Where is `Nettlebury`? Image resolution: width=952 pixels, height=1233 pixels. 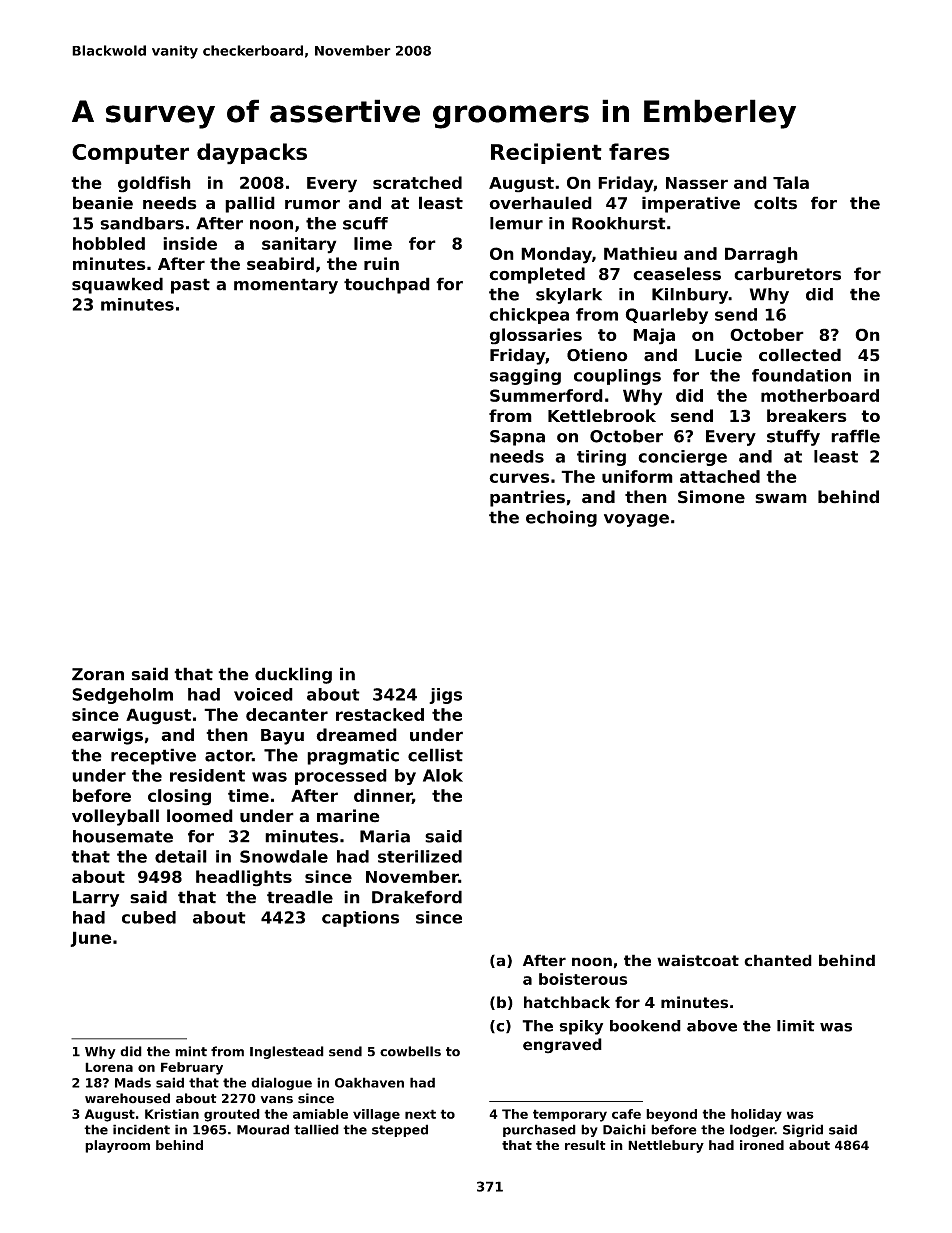 Nettlebury is located at coordinates (666, 1146).
